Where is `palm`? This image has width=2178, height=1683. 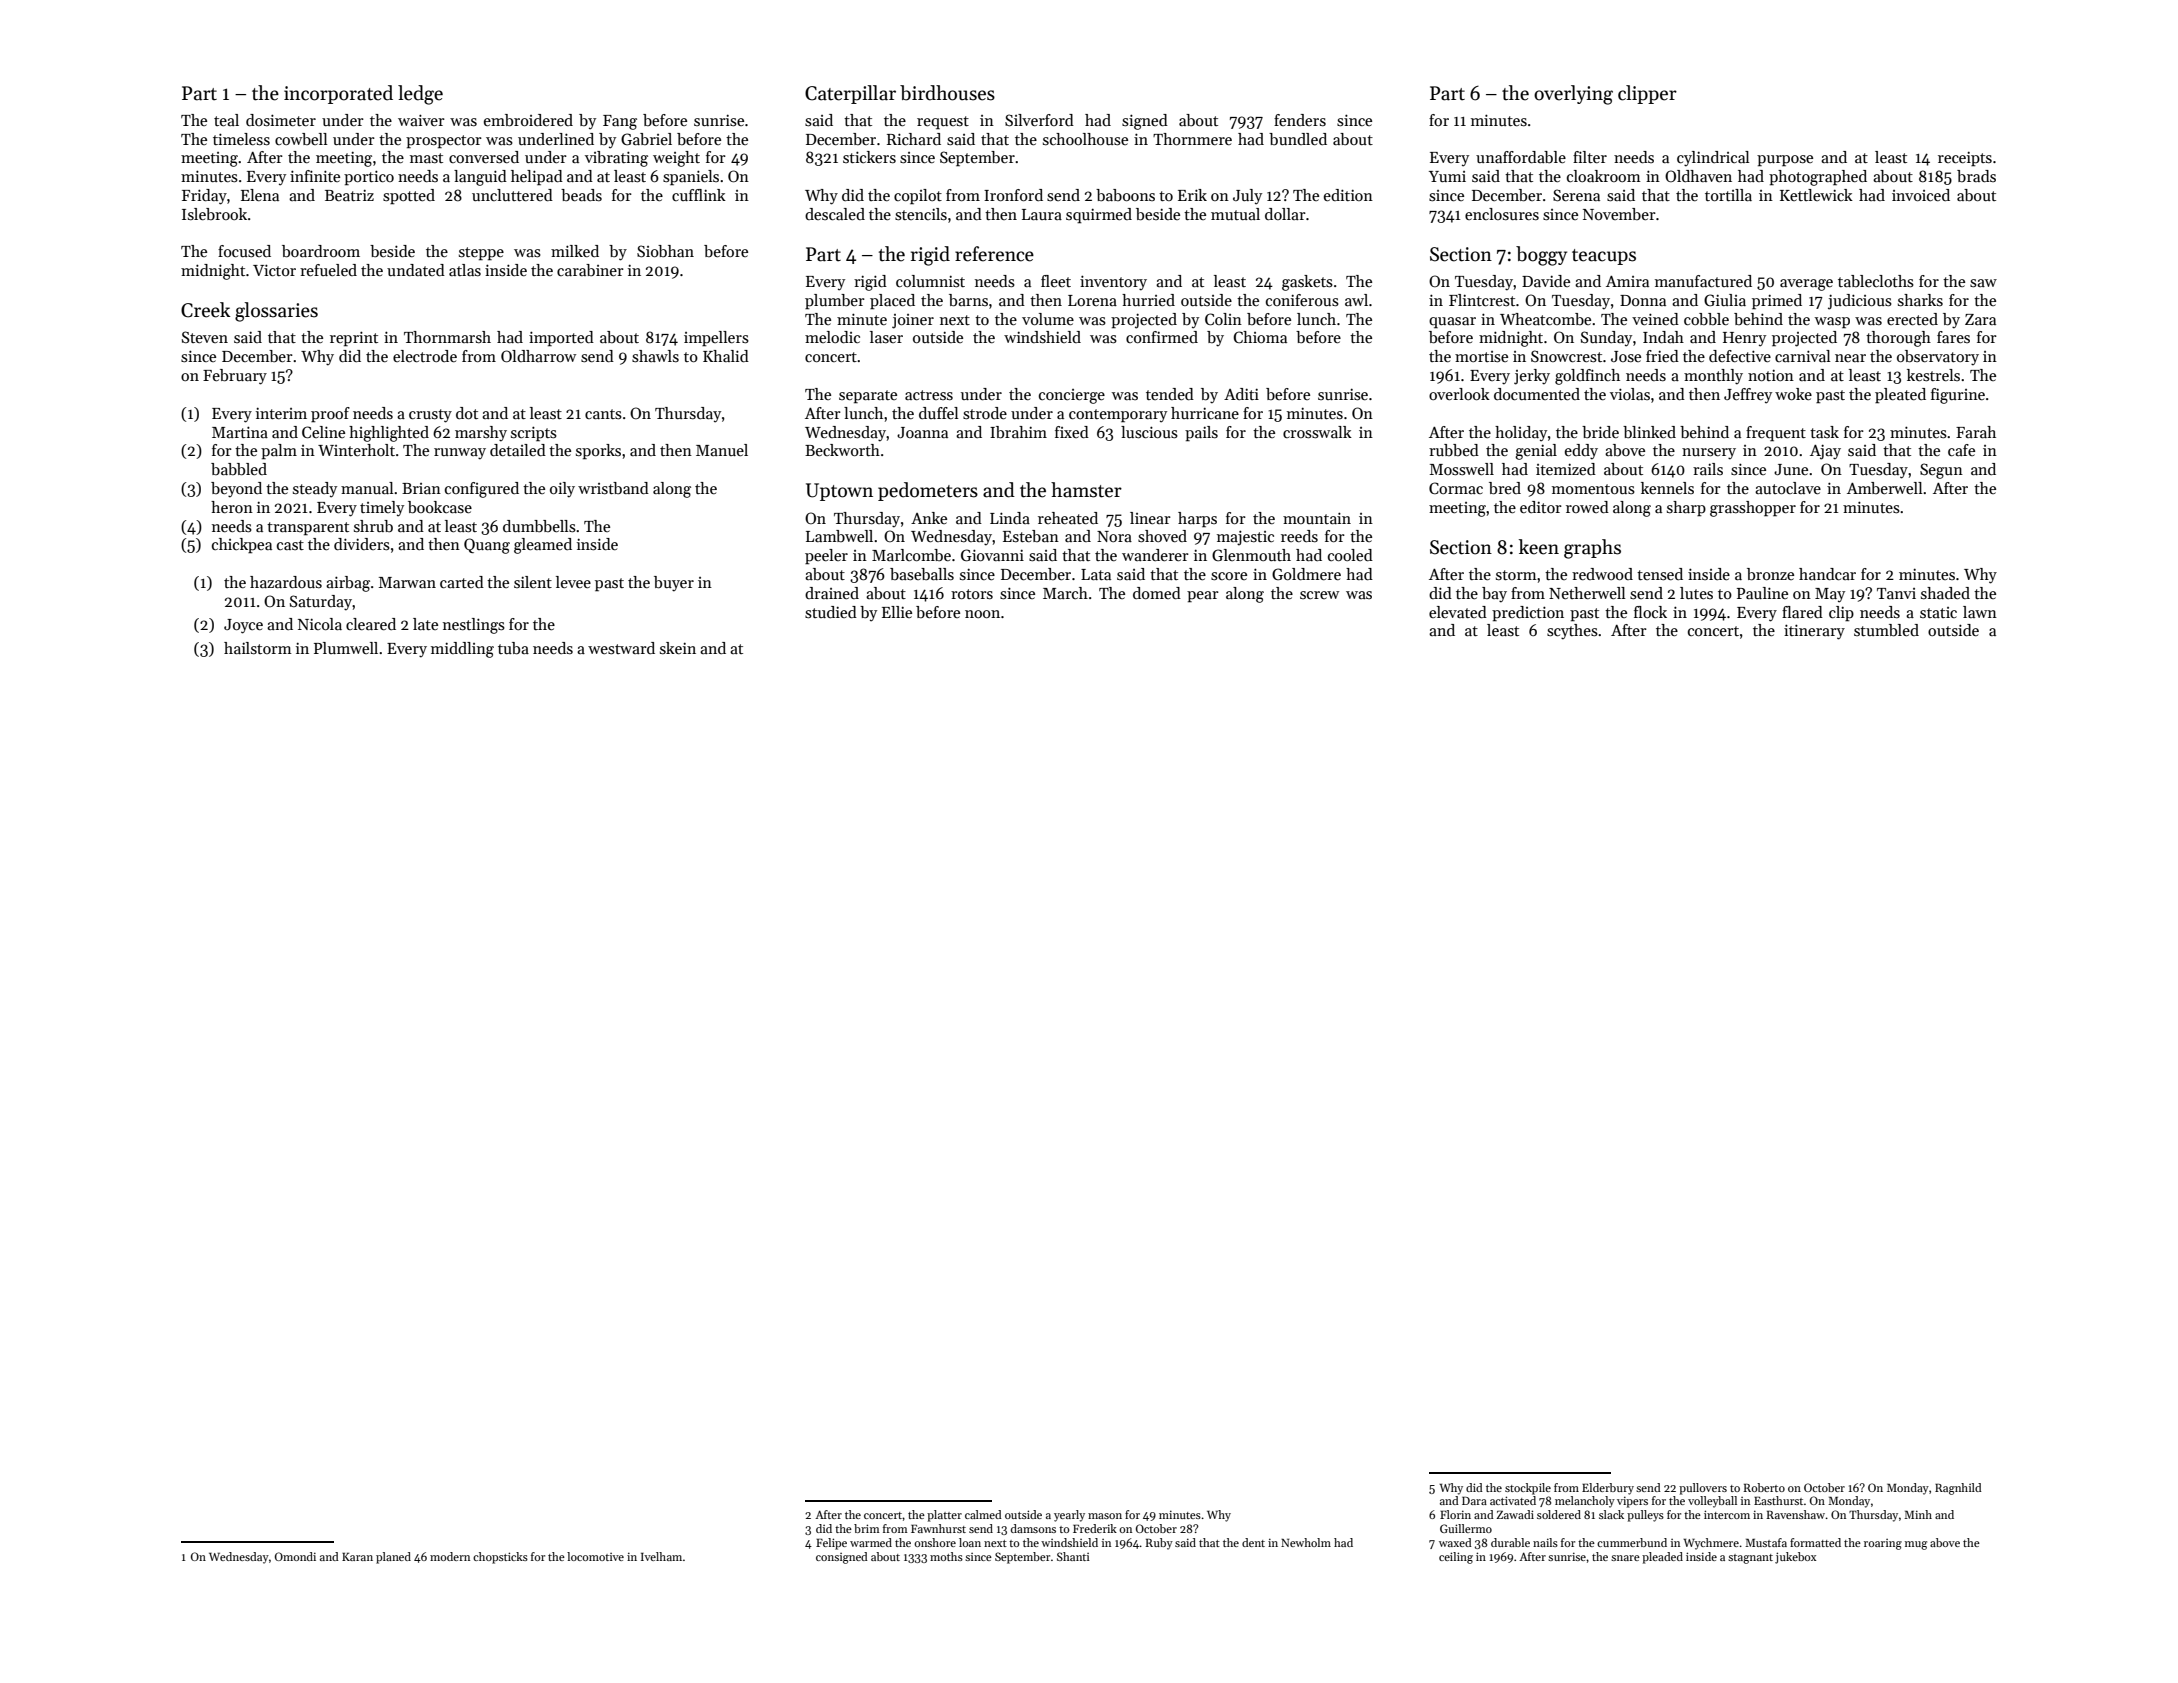 palm is located at coordinates (279, 452).
